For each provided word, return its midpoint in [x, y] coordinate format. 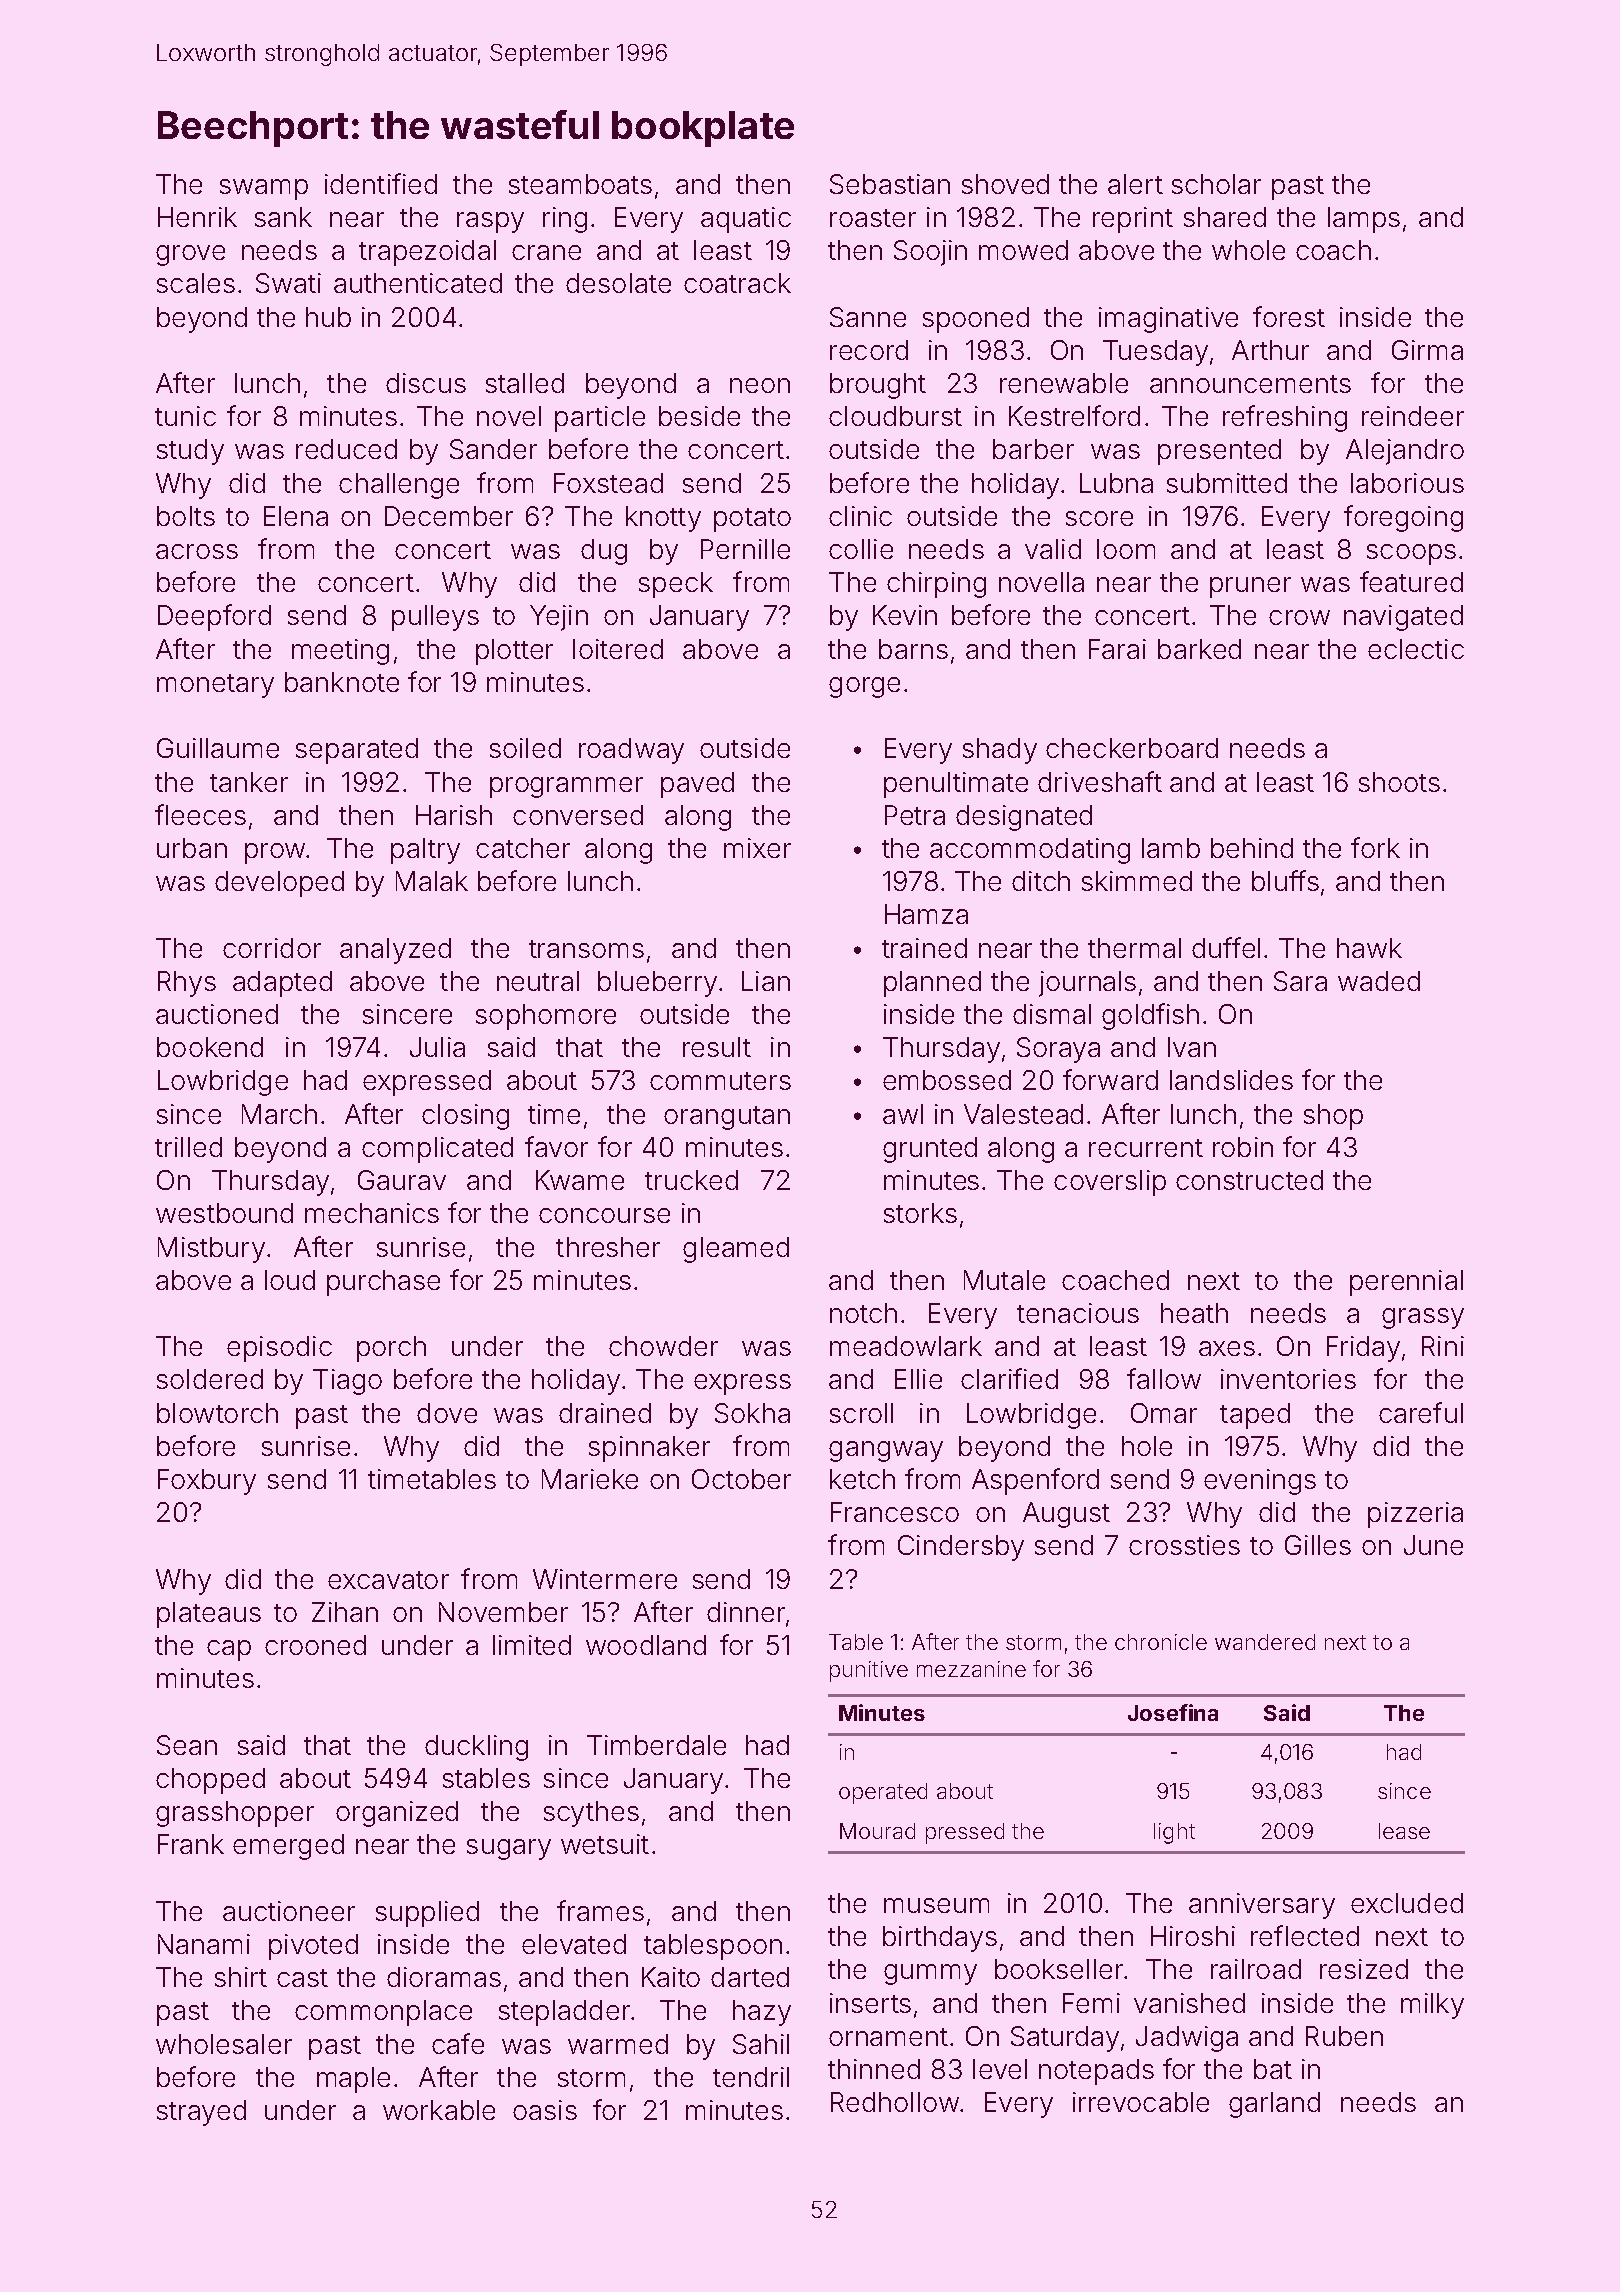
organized [397, 1814]
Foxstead [608, 483]
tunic [185, 416]
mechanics [372, 1213]
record [869, 350]
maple [353, 2080]
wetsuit [605, 1844]
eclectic [1416, 649]
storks [920, 1213]
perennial [1406, 1283]
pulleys [435, 618]
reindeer [1413, 416]
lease [1404, 1831]
